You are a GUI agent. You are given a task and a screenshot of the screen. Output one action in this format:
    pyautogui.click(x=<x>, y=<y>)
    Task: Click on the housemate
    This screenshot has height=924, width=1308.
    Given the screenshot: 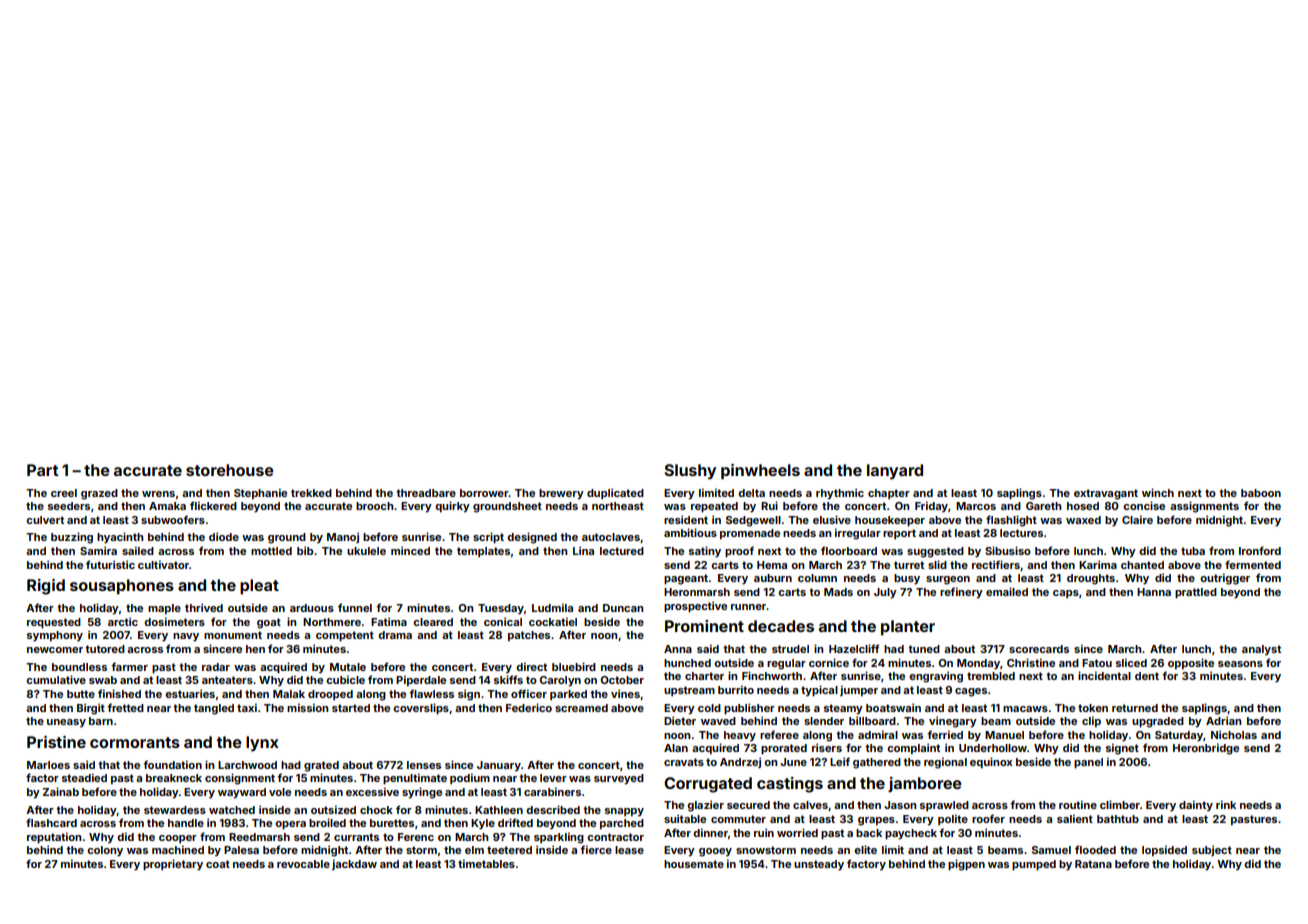 What is the action you would take?
    pyautogui.click(x=694, y=864)
